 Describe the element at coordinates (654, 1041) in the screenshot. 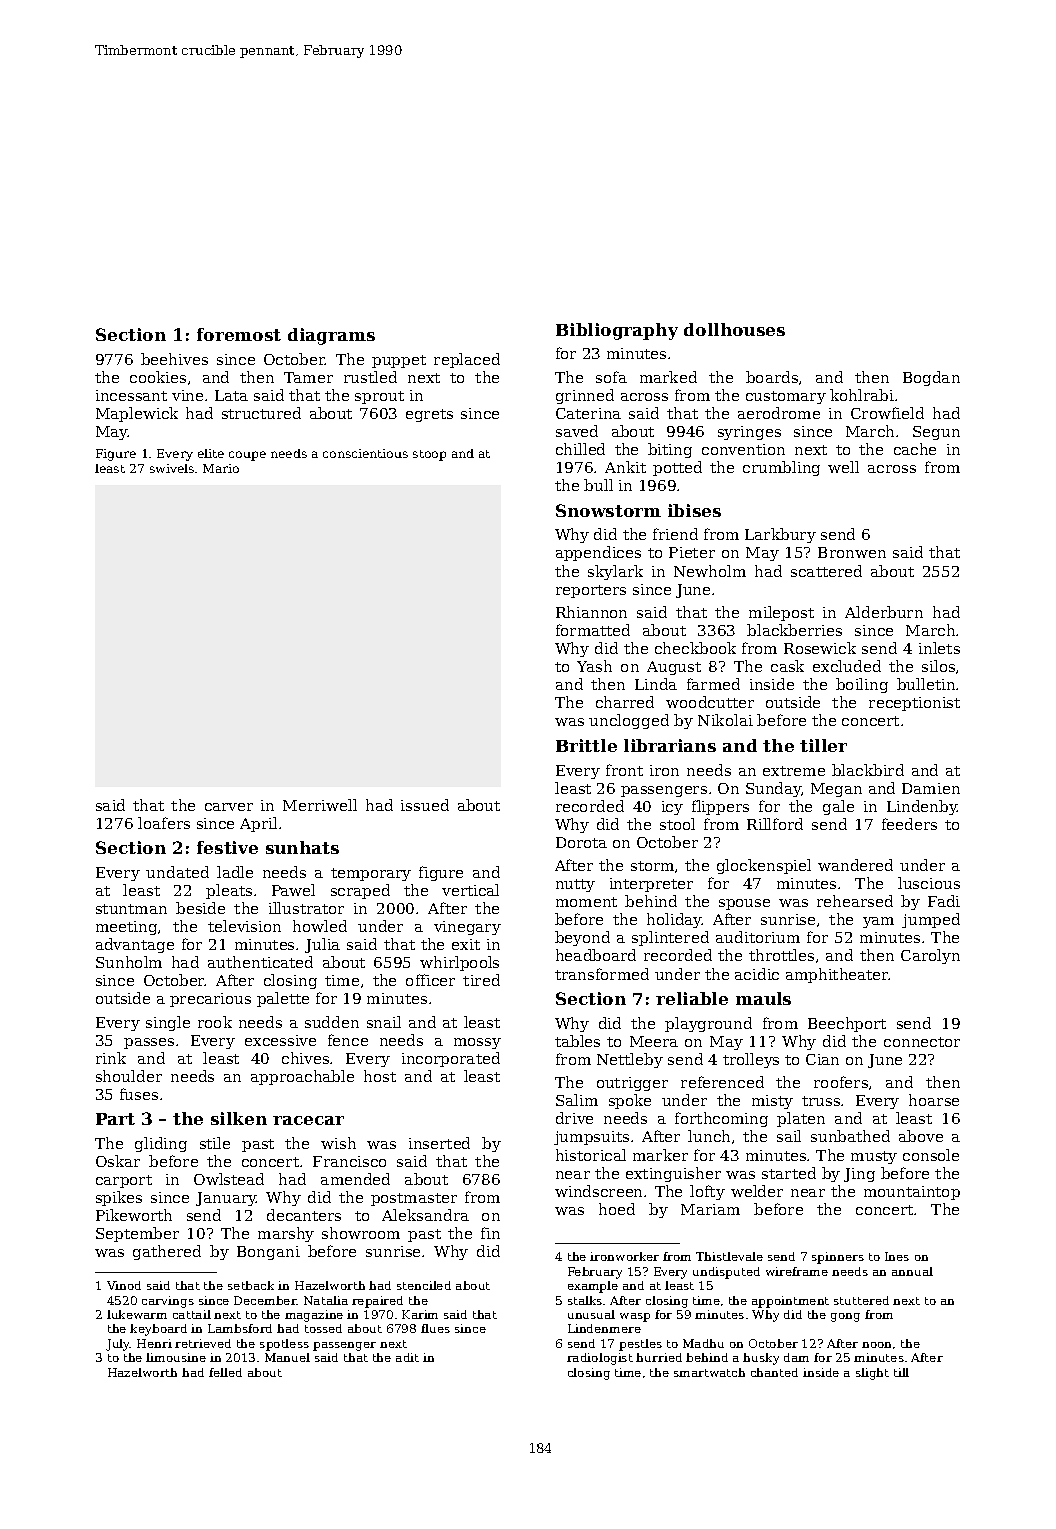

I see `Meera` at that location.
